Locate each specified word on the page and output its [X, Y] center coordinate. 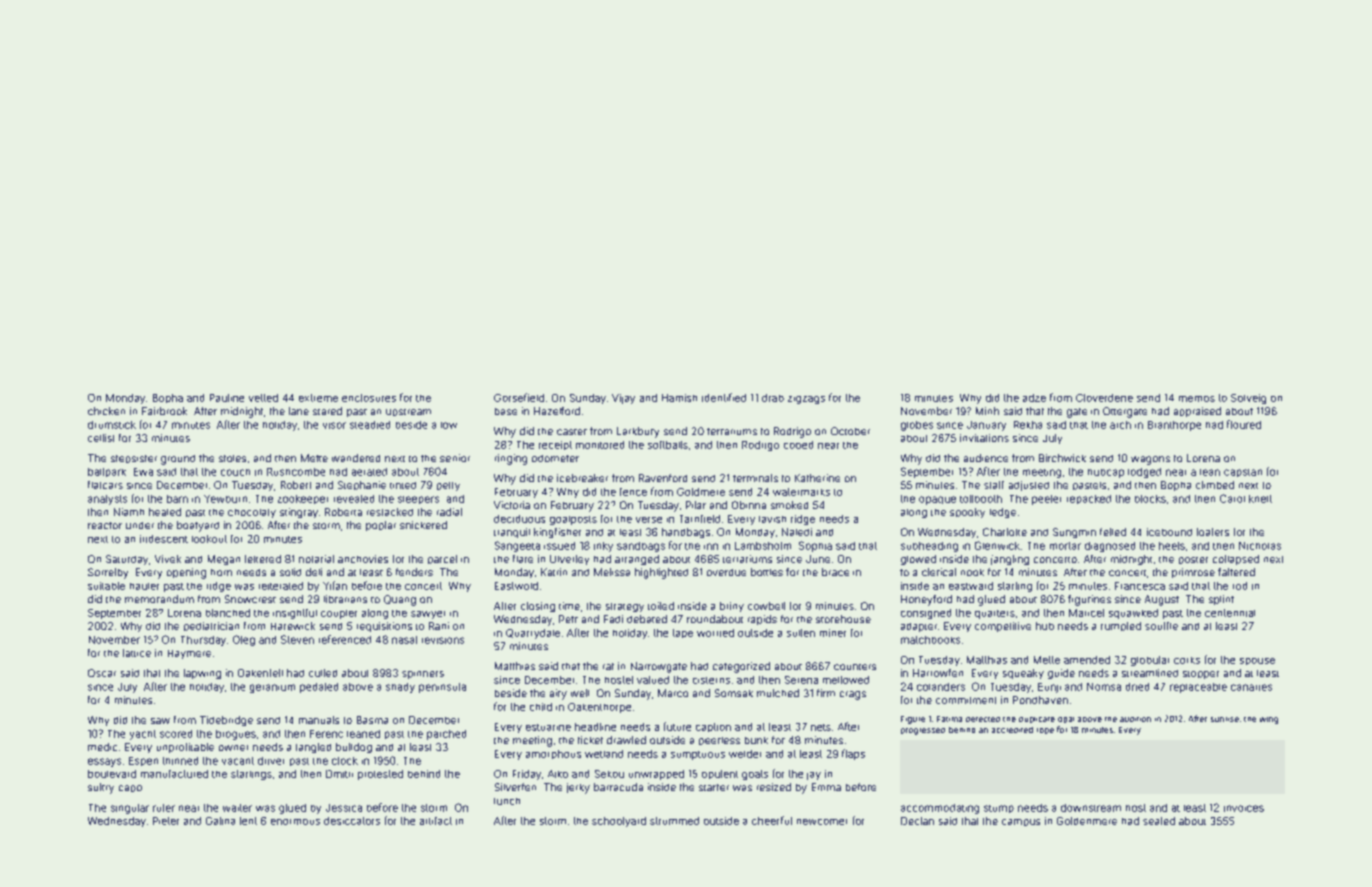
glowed [918, 560]
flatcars [105, 485]
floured [1244, 424]
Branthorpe [1174, 426]
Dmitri [339, 774]
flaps [853, 754]
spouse [1257, 661]
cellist [101, 438]
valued [653, 680]
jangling [1010, 560]
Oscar [102, 673]
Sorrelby [108, 573]
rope [1045, 731]
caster [572, 432]
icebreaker [582, 478]
